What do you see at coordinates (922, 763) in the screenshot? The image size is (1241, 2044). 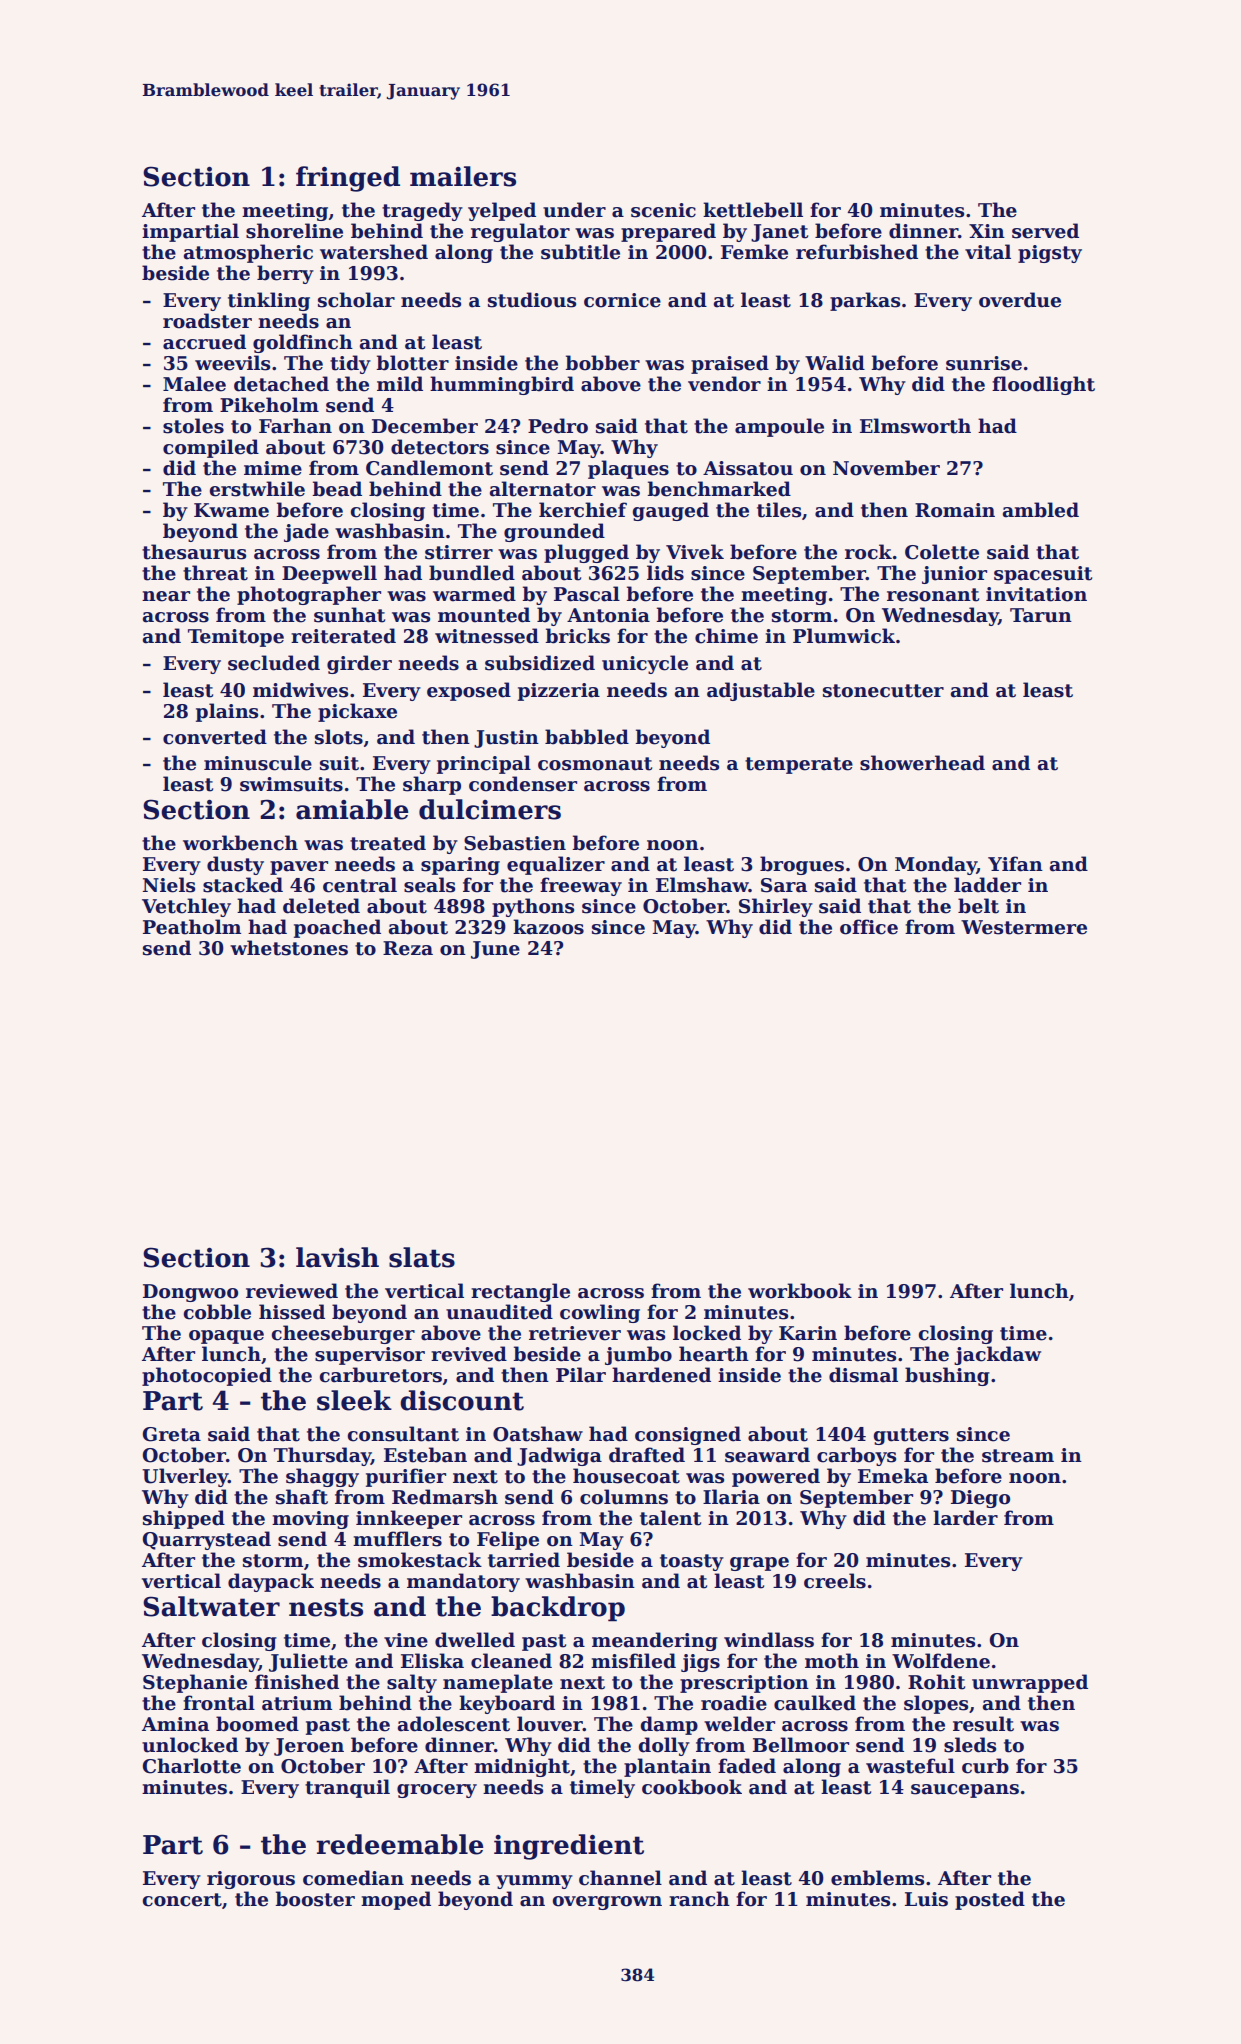 I see `showerhead` at bounding box center [922, 763].
